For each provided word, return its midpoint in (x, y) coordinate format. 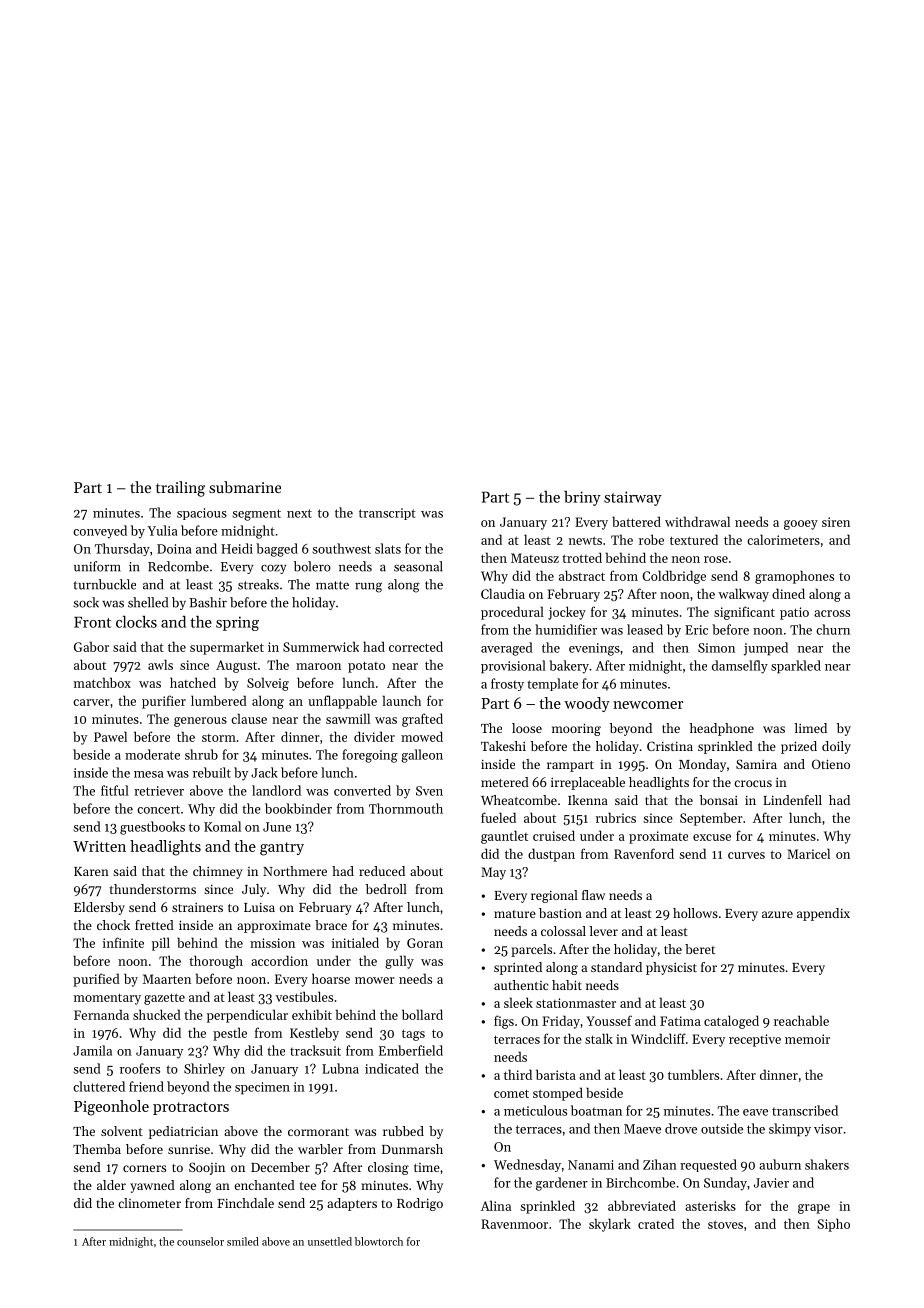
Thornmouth (406, 808)
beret (700, 949)
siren (836, 522)
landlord (276, 790)
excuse (712, 837)
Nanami (591, 1165)
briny (582, 498)
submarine (245, 487)
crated (656, 1223)
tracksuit (315, 1050)
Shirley (204, 1070)
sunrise (189, 1149)
